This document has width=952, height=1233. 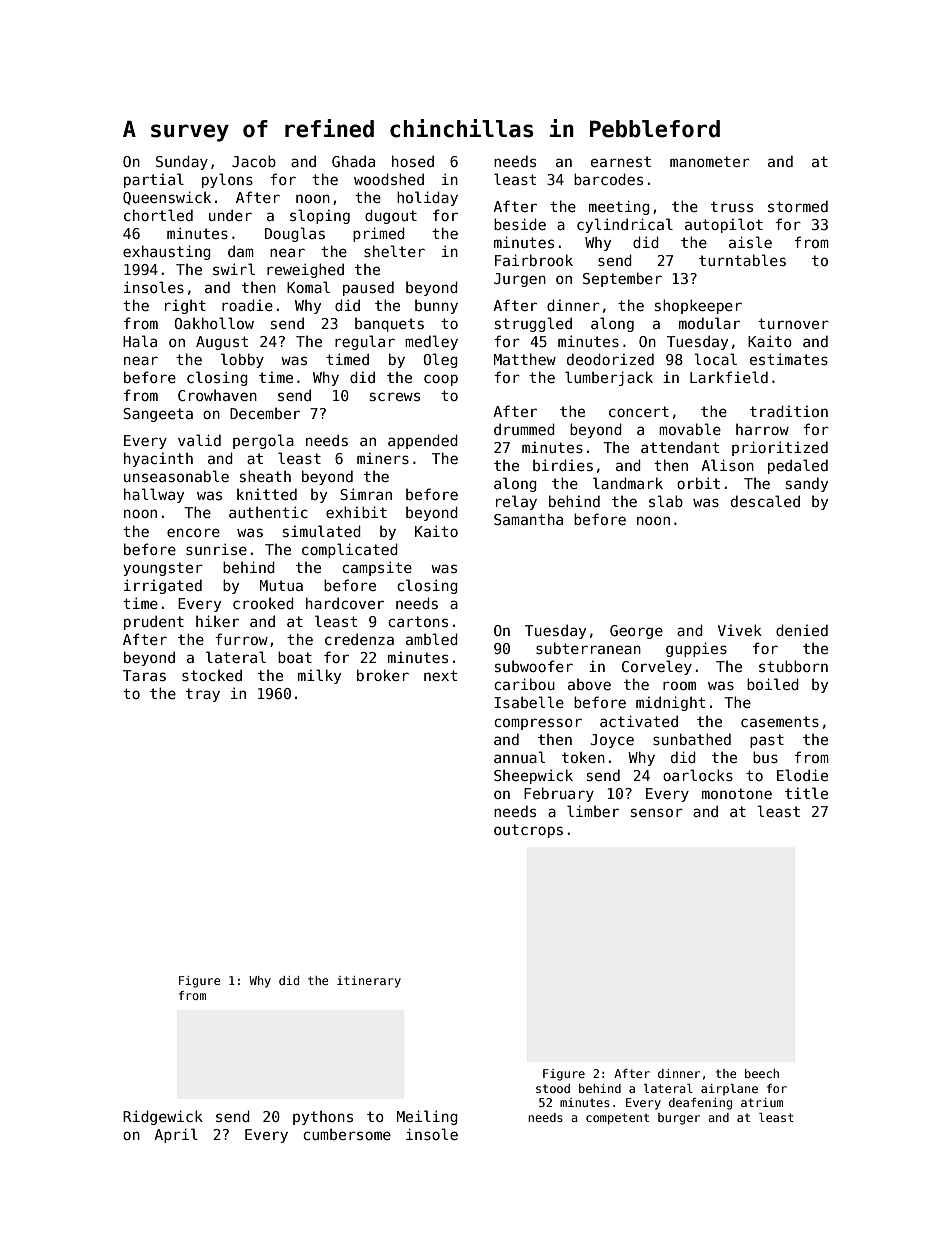 What do you see at coordinates (440, 675) in the document?
I see `next` at bounding box center [440, 675].
